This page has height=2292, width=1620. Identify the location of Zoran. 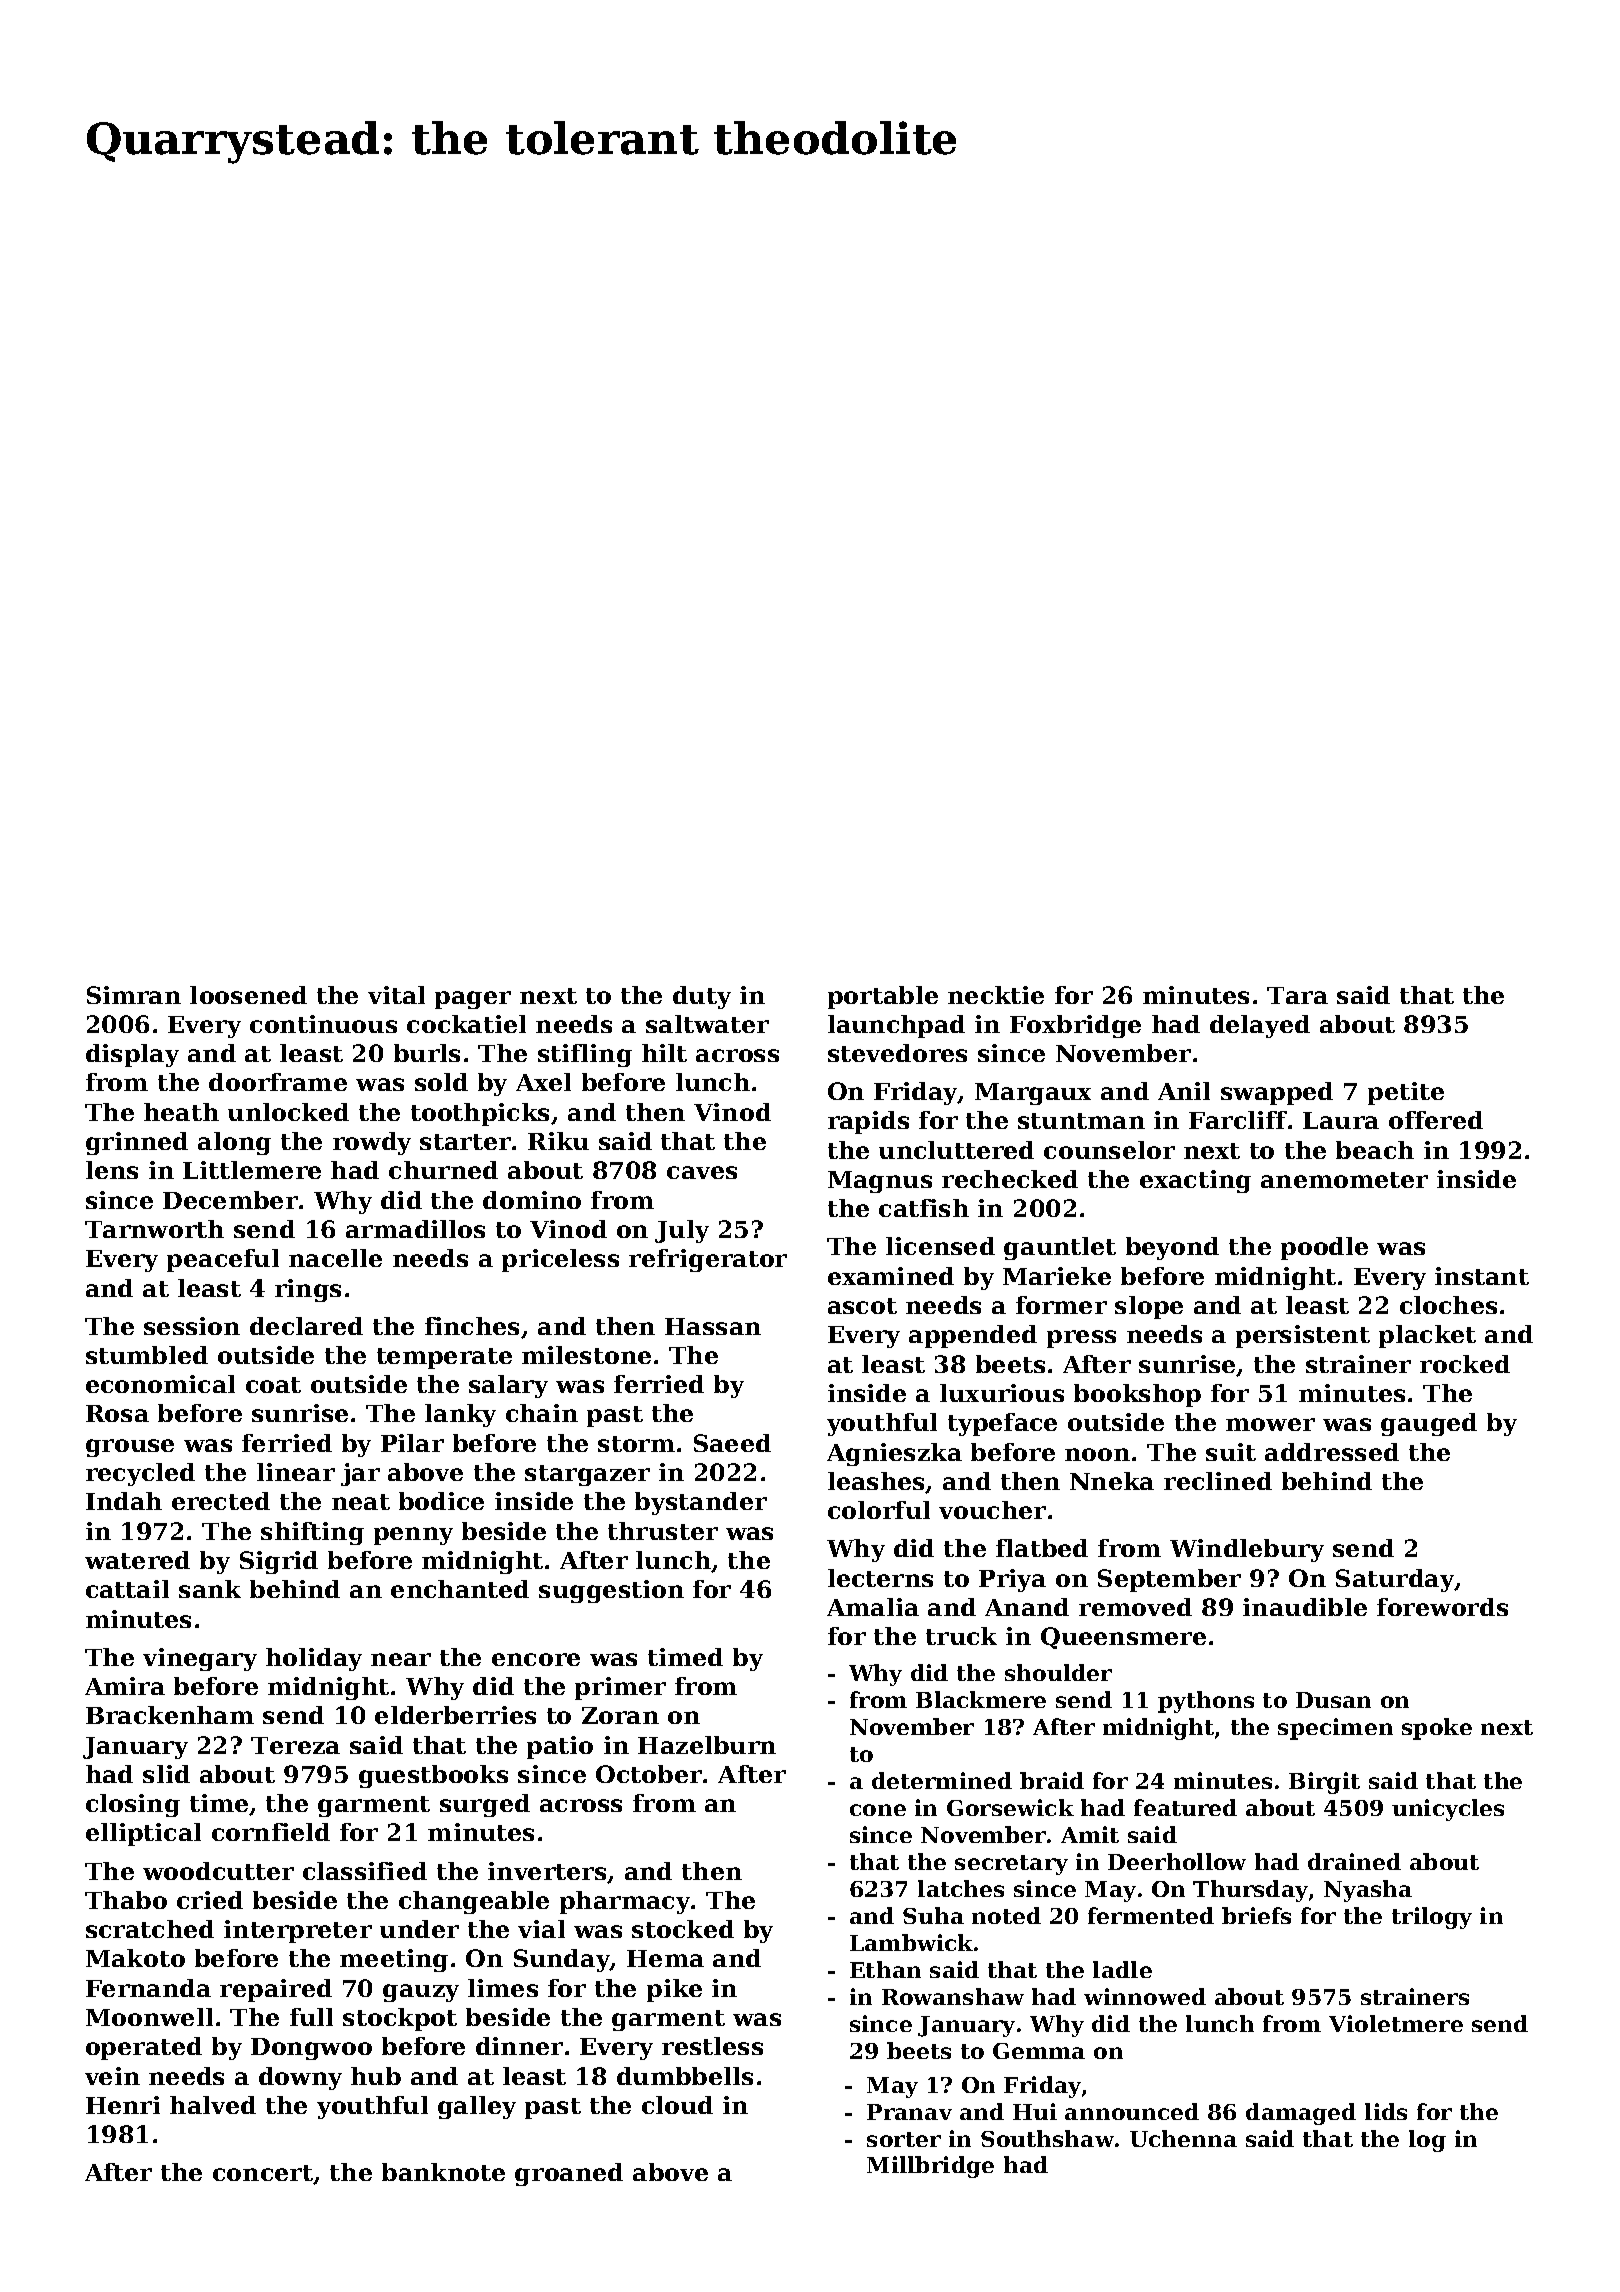
(620, 1715).
